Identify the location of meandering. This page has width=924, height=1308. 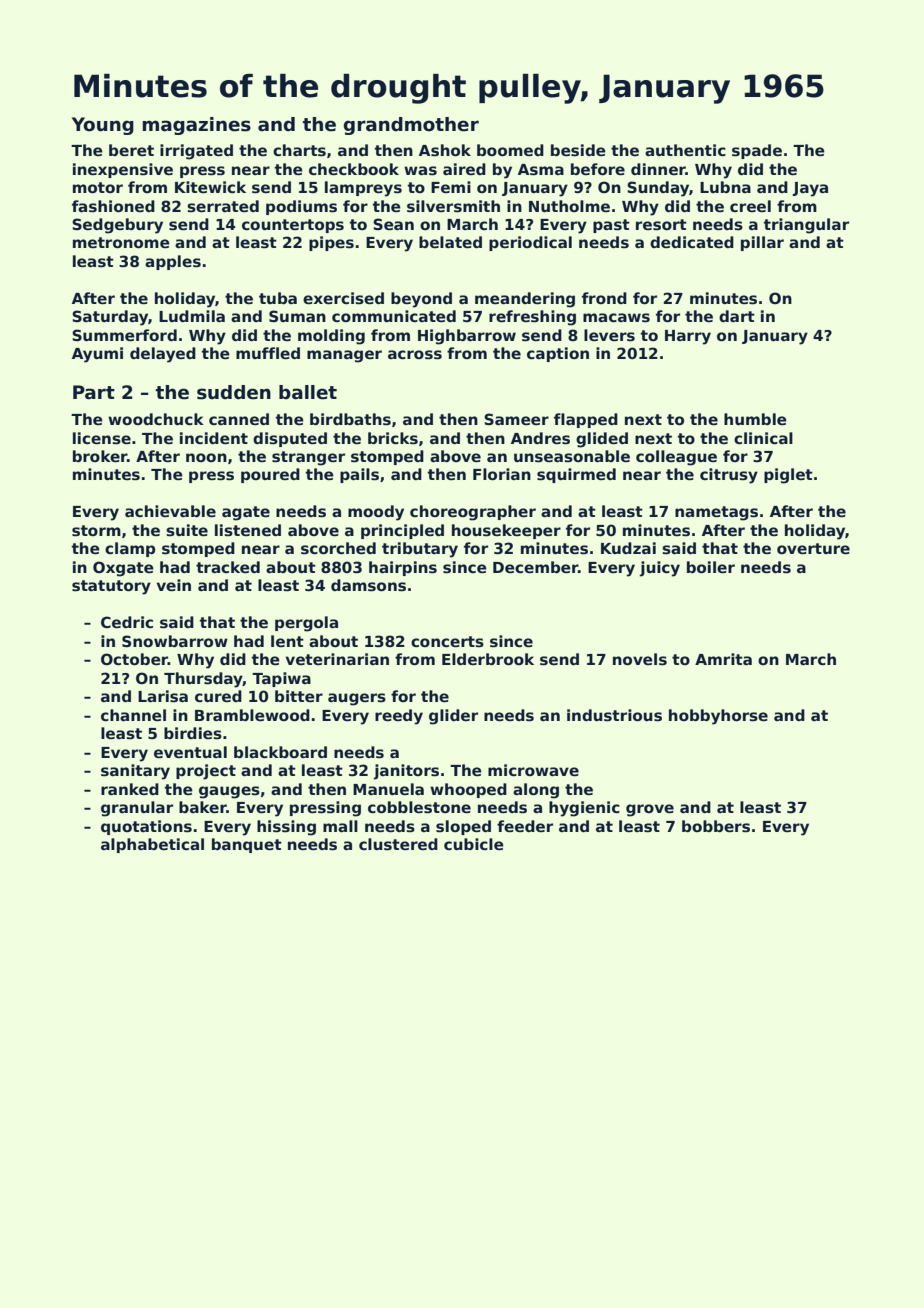
(525, 300).
